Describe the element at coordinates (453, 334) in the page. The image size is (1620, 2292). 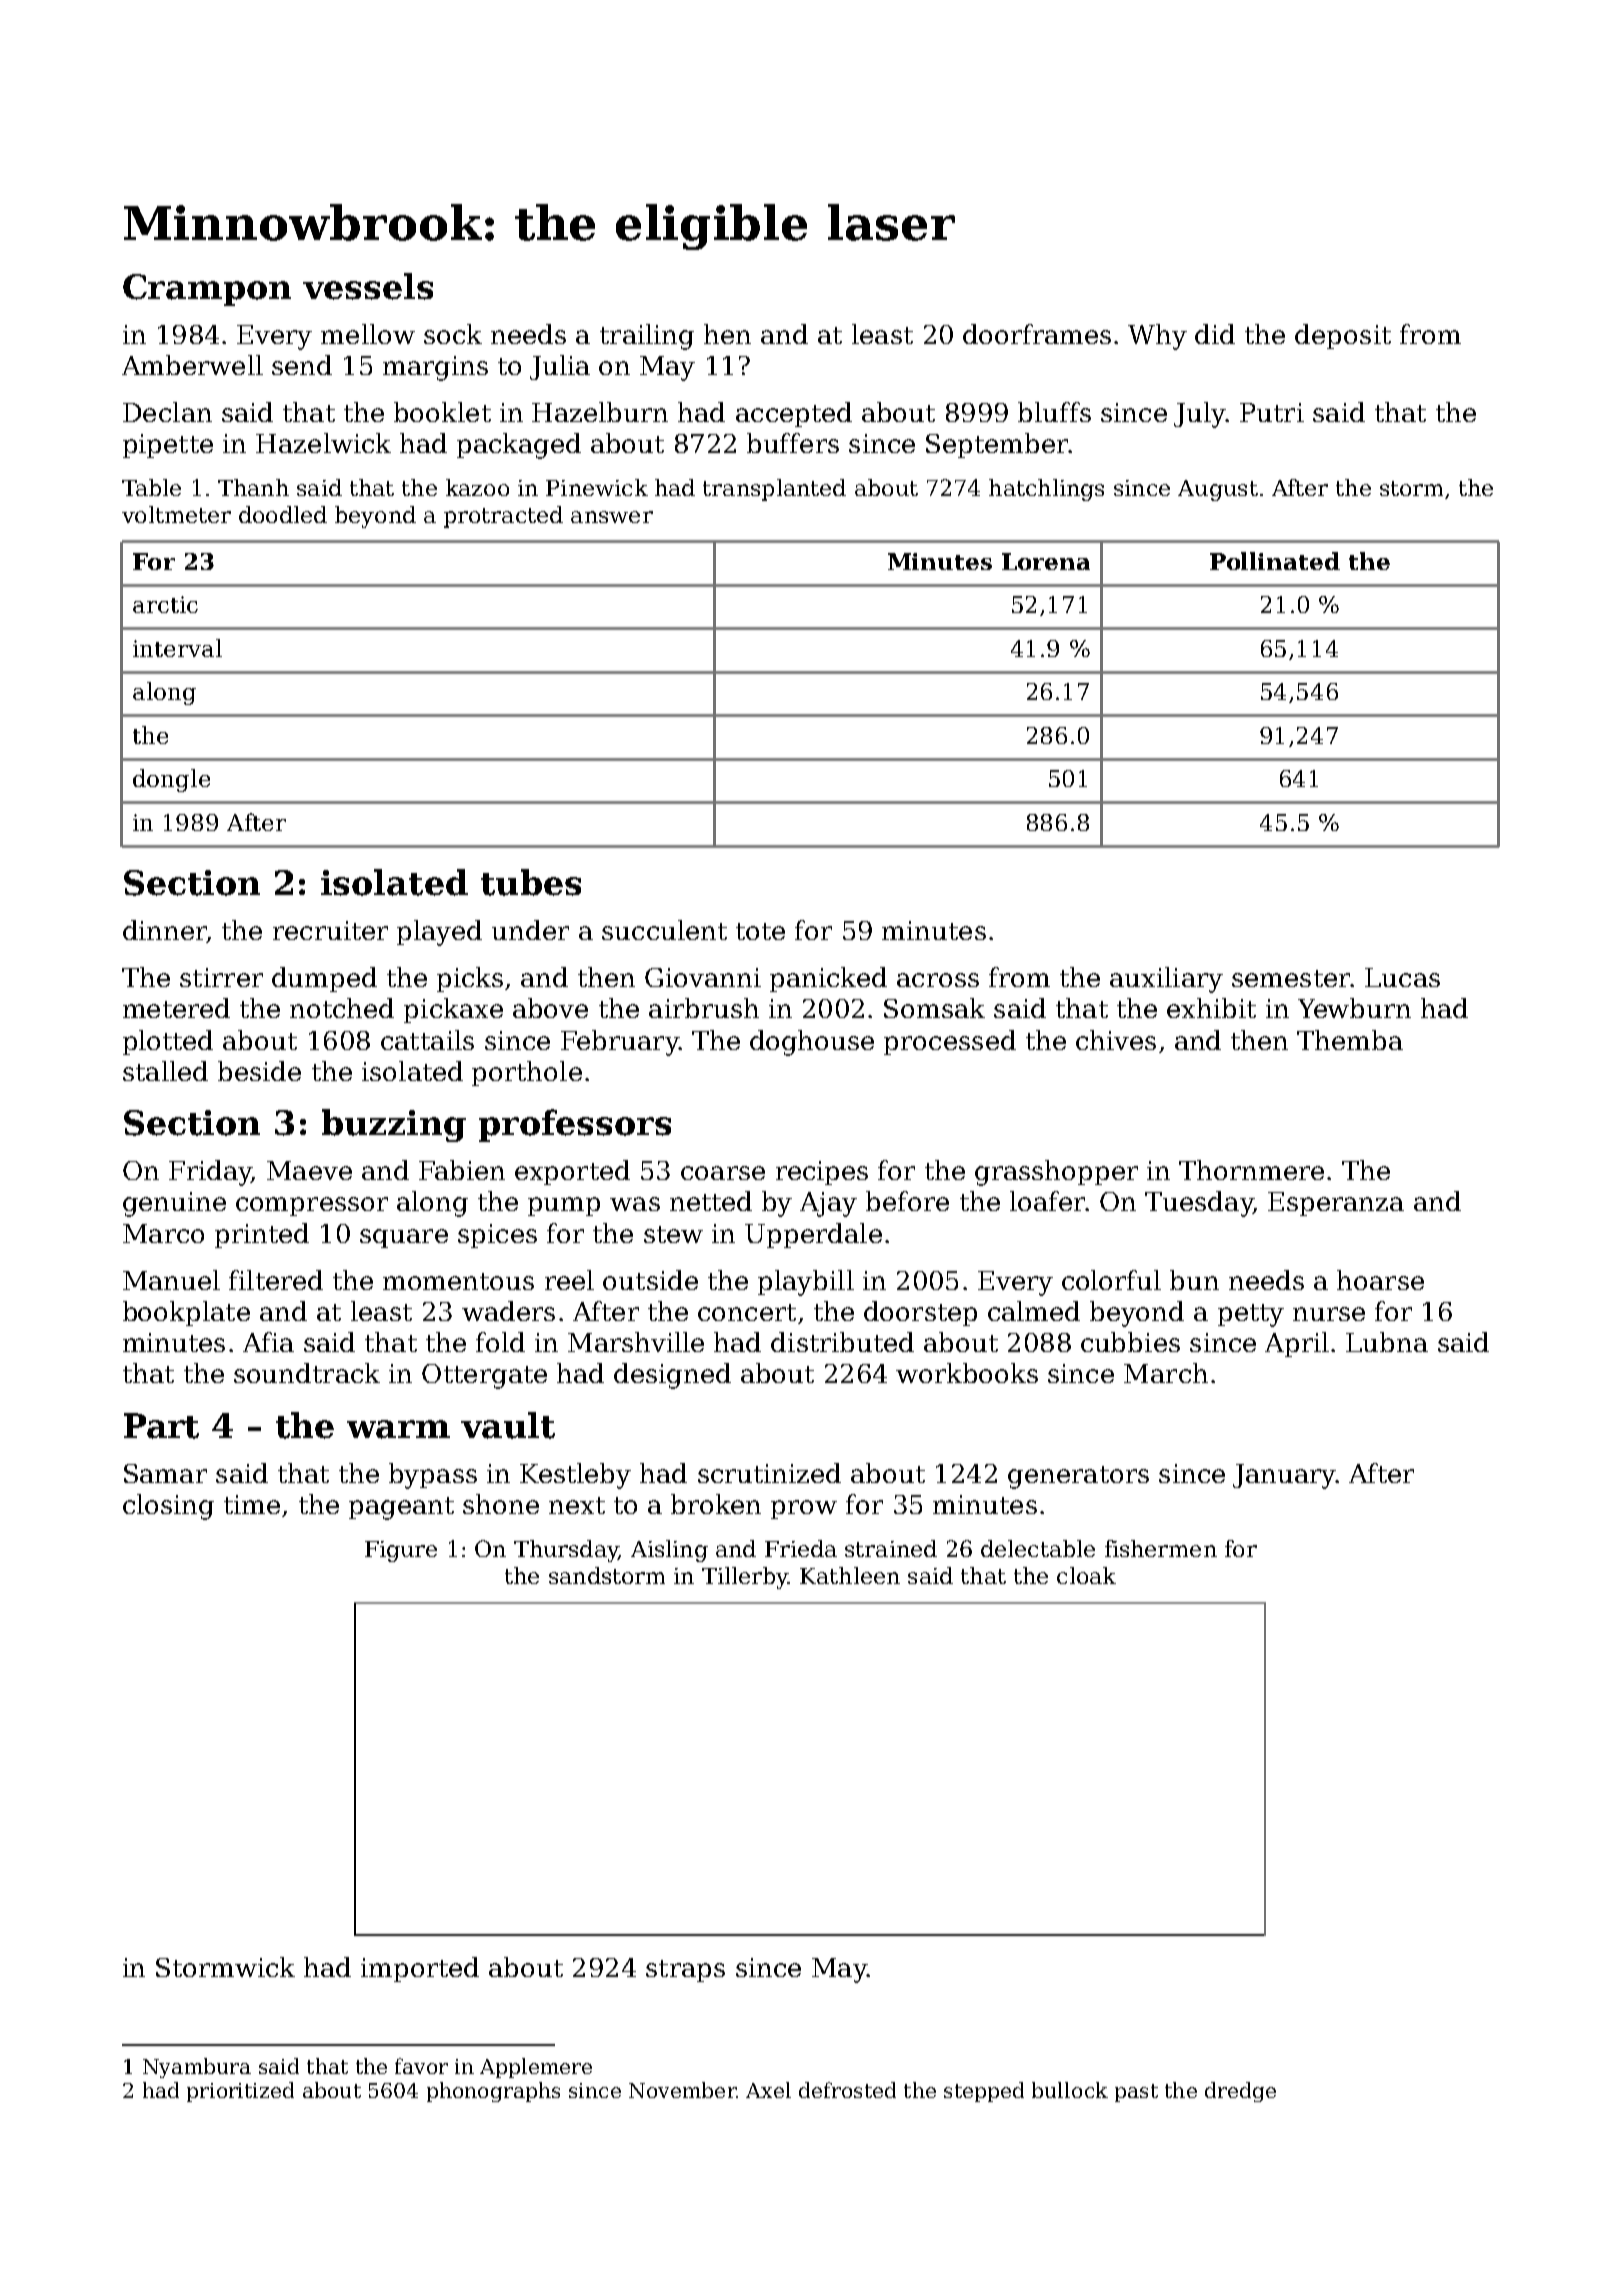
I see `sock` at that location.
